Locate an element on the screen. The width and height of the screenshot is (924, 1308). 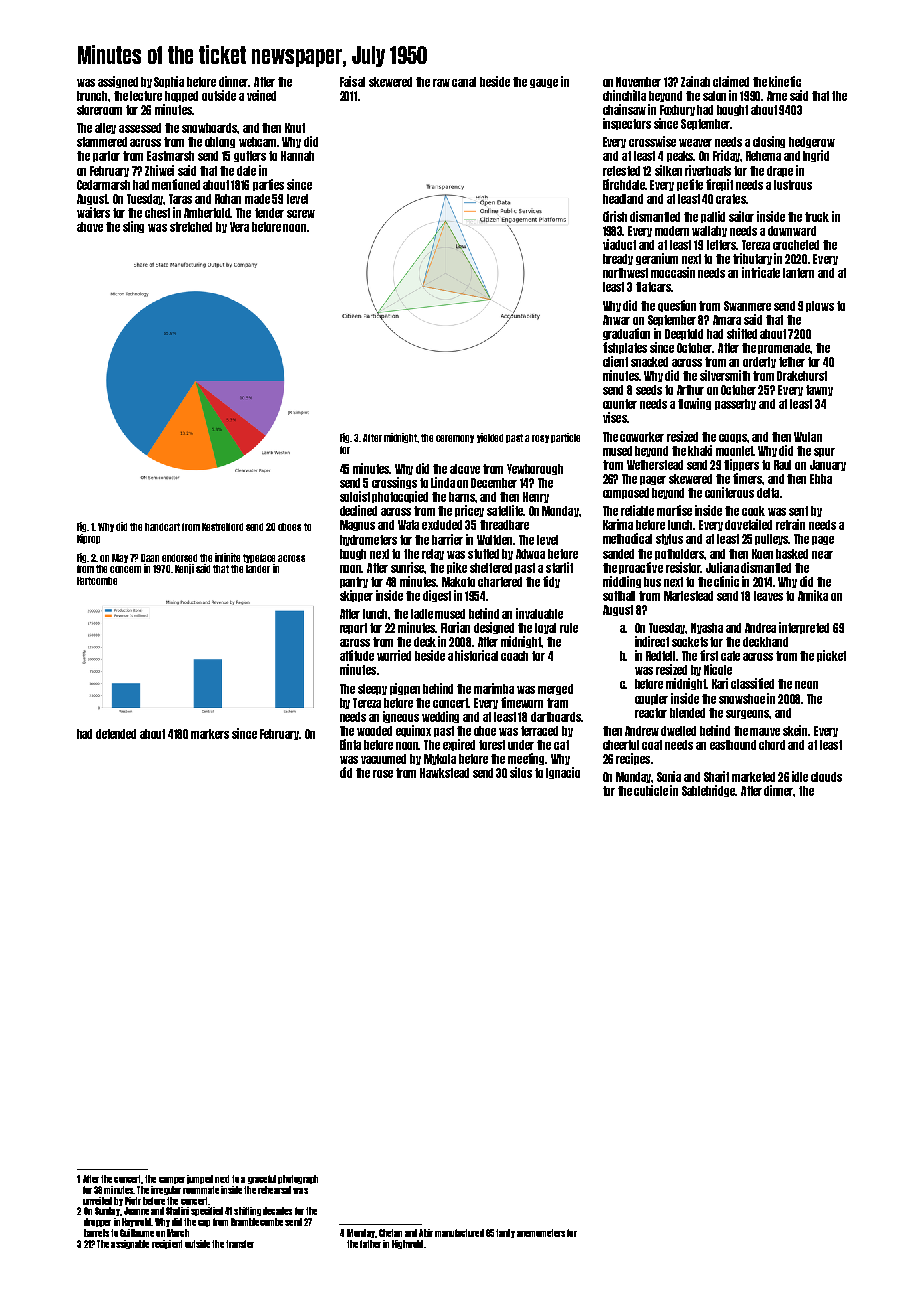
Ignacio is located at coordinates (563, 773).
